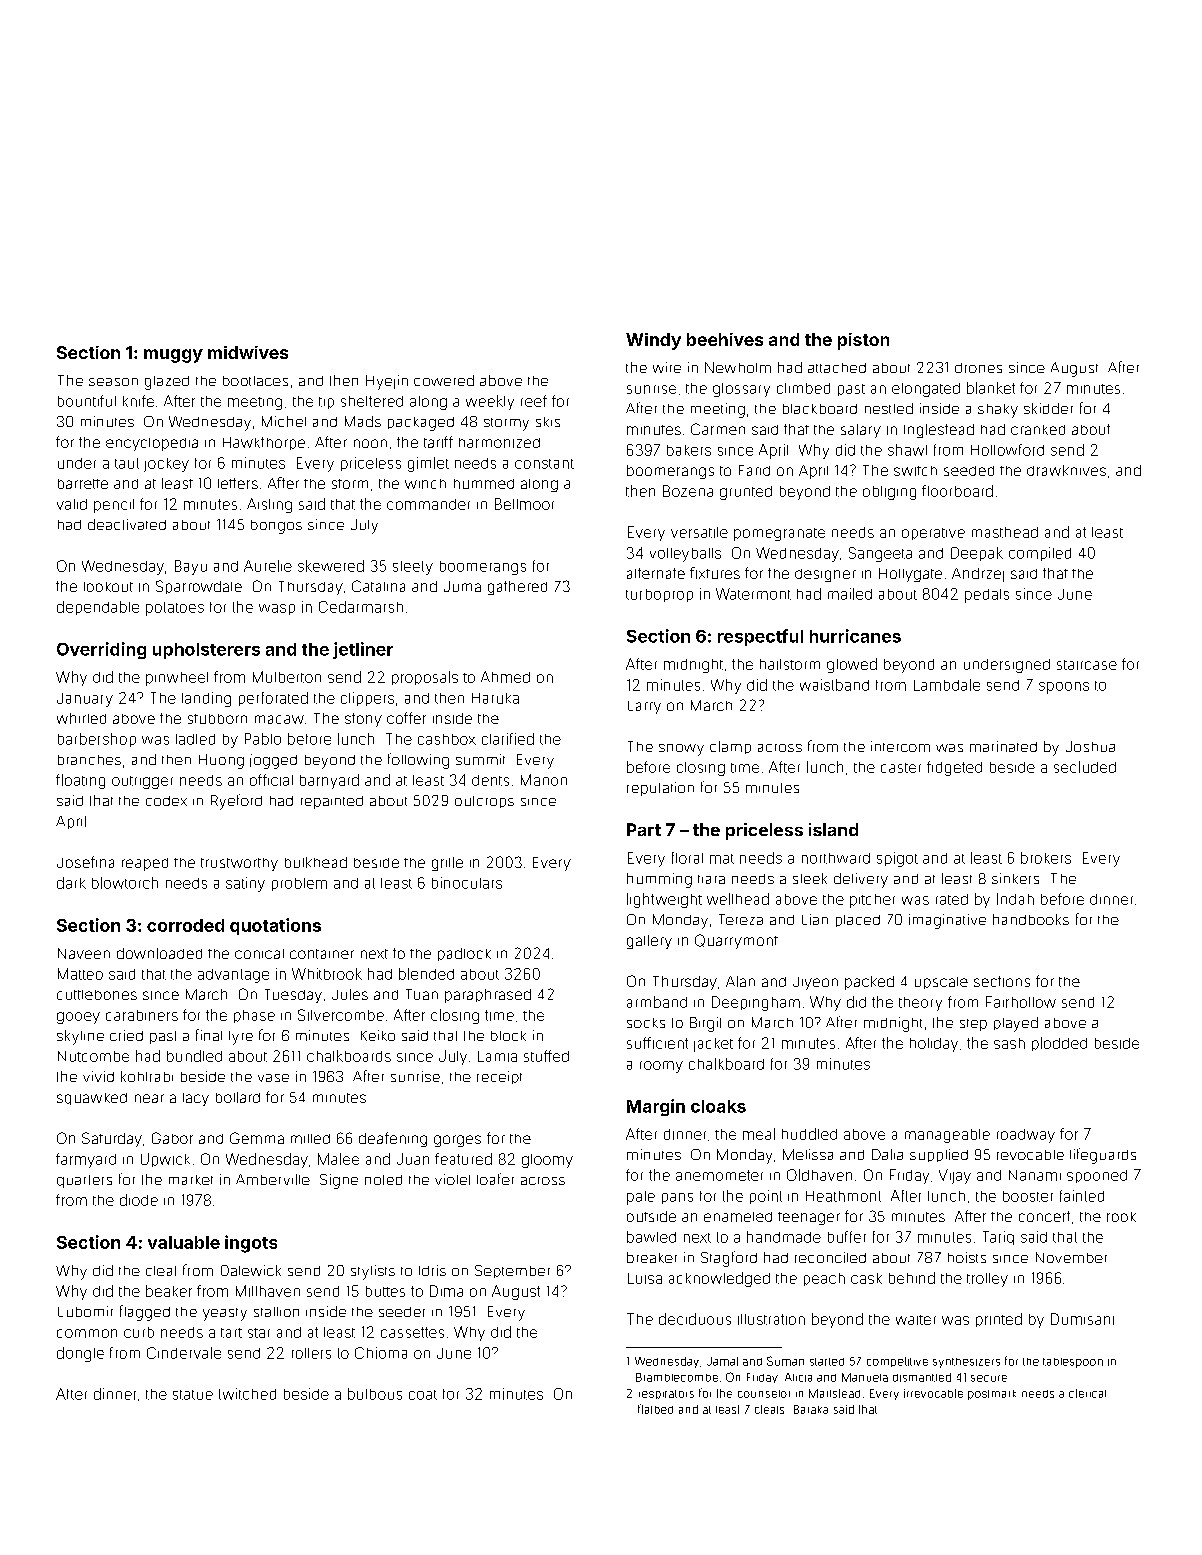  I want to click on Gabor, so click(172, 1138).
